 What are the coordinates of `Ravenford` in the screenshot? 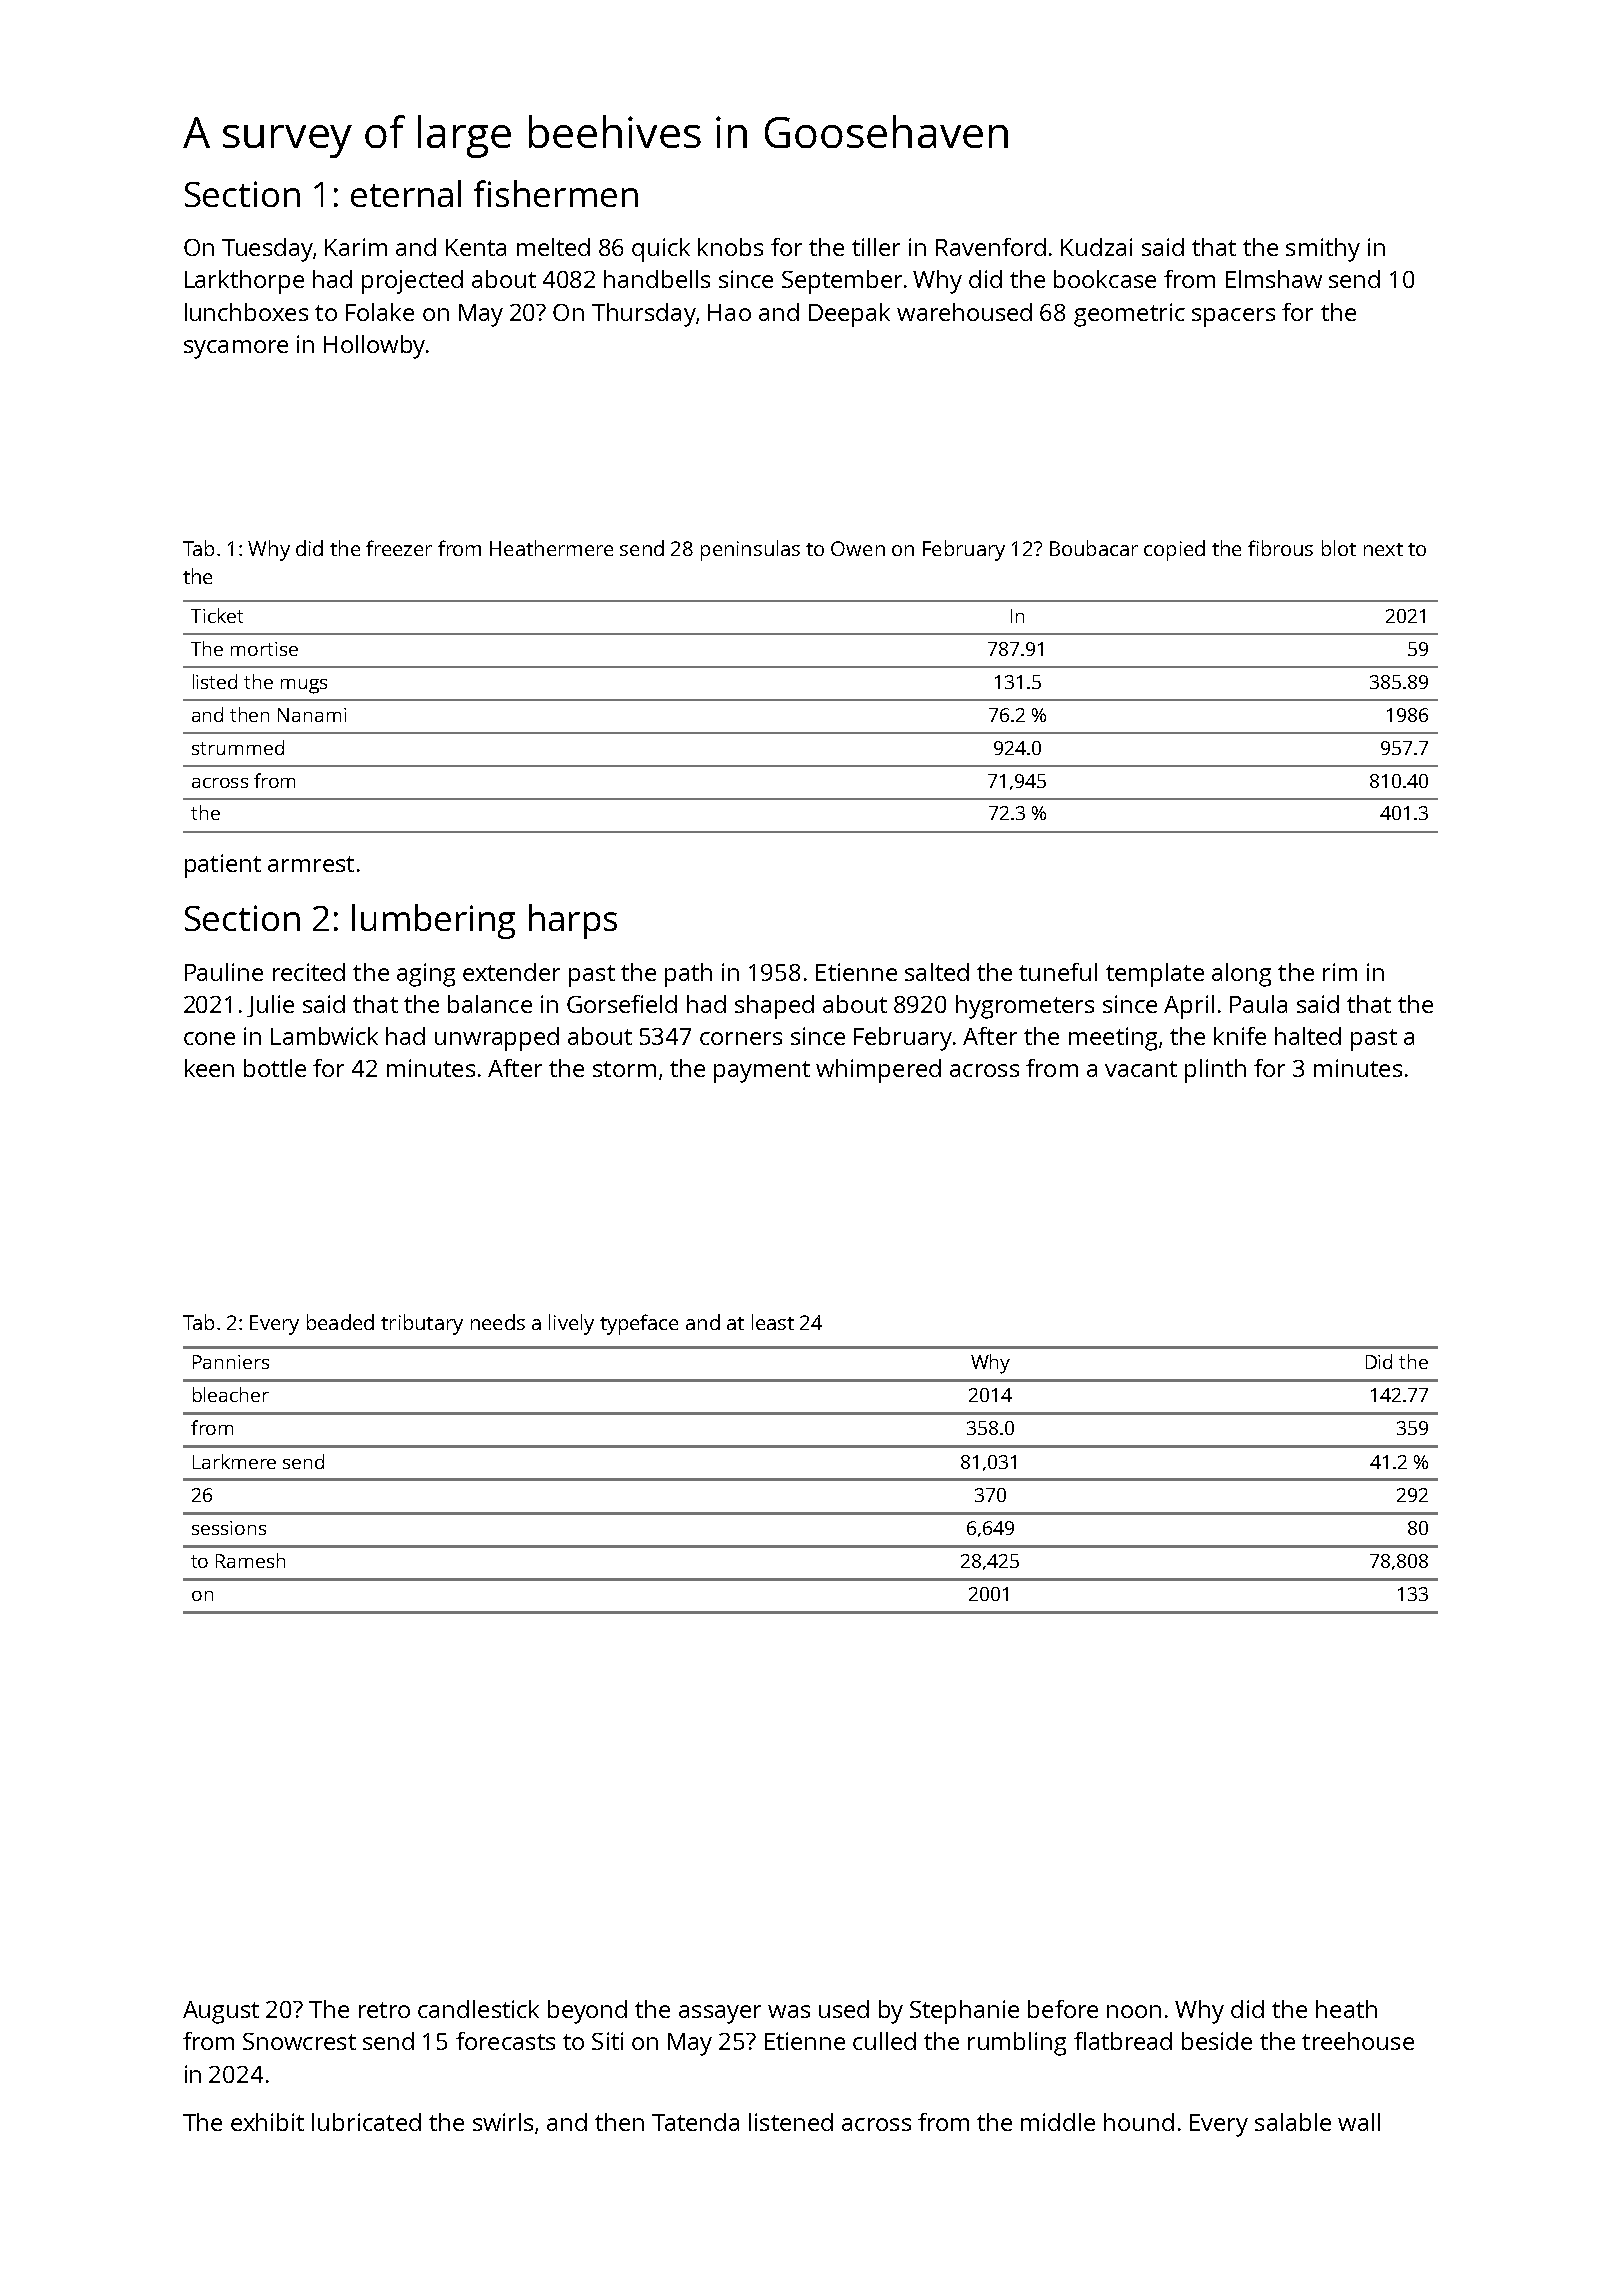 It's located at (991, 247).
